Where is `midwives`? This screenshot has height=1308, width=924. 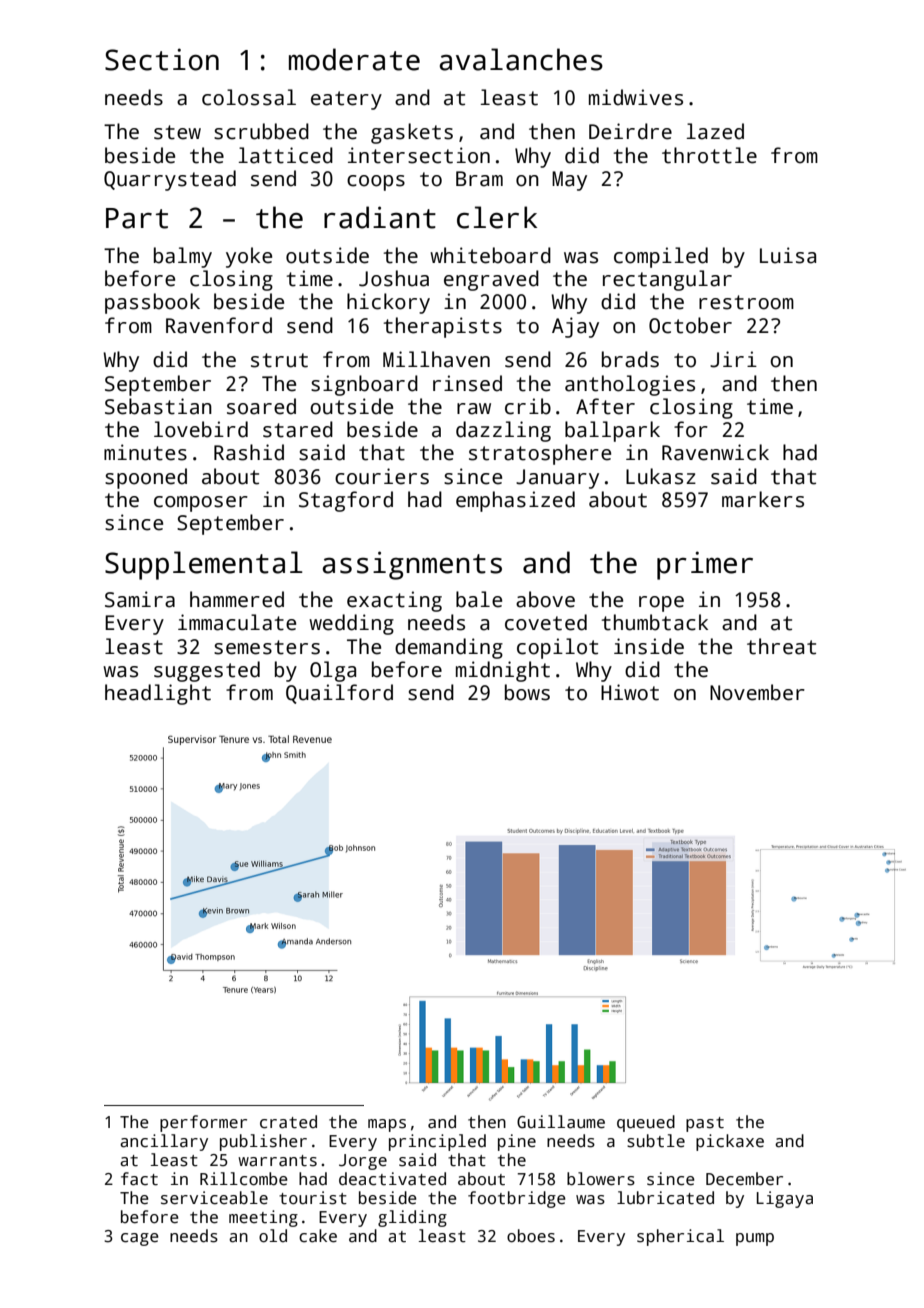
midwives is located at coordinates (636, 97).
